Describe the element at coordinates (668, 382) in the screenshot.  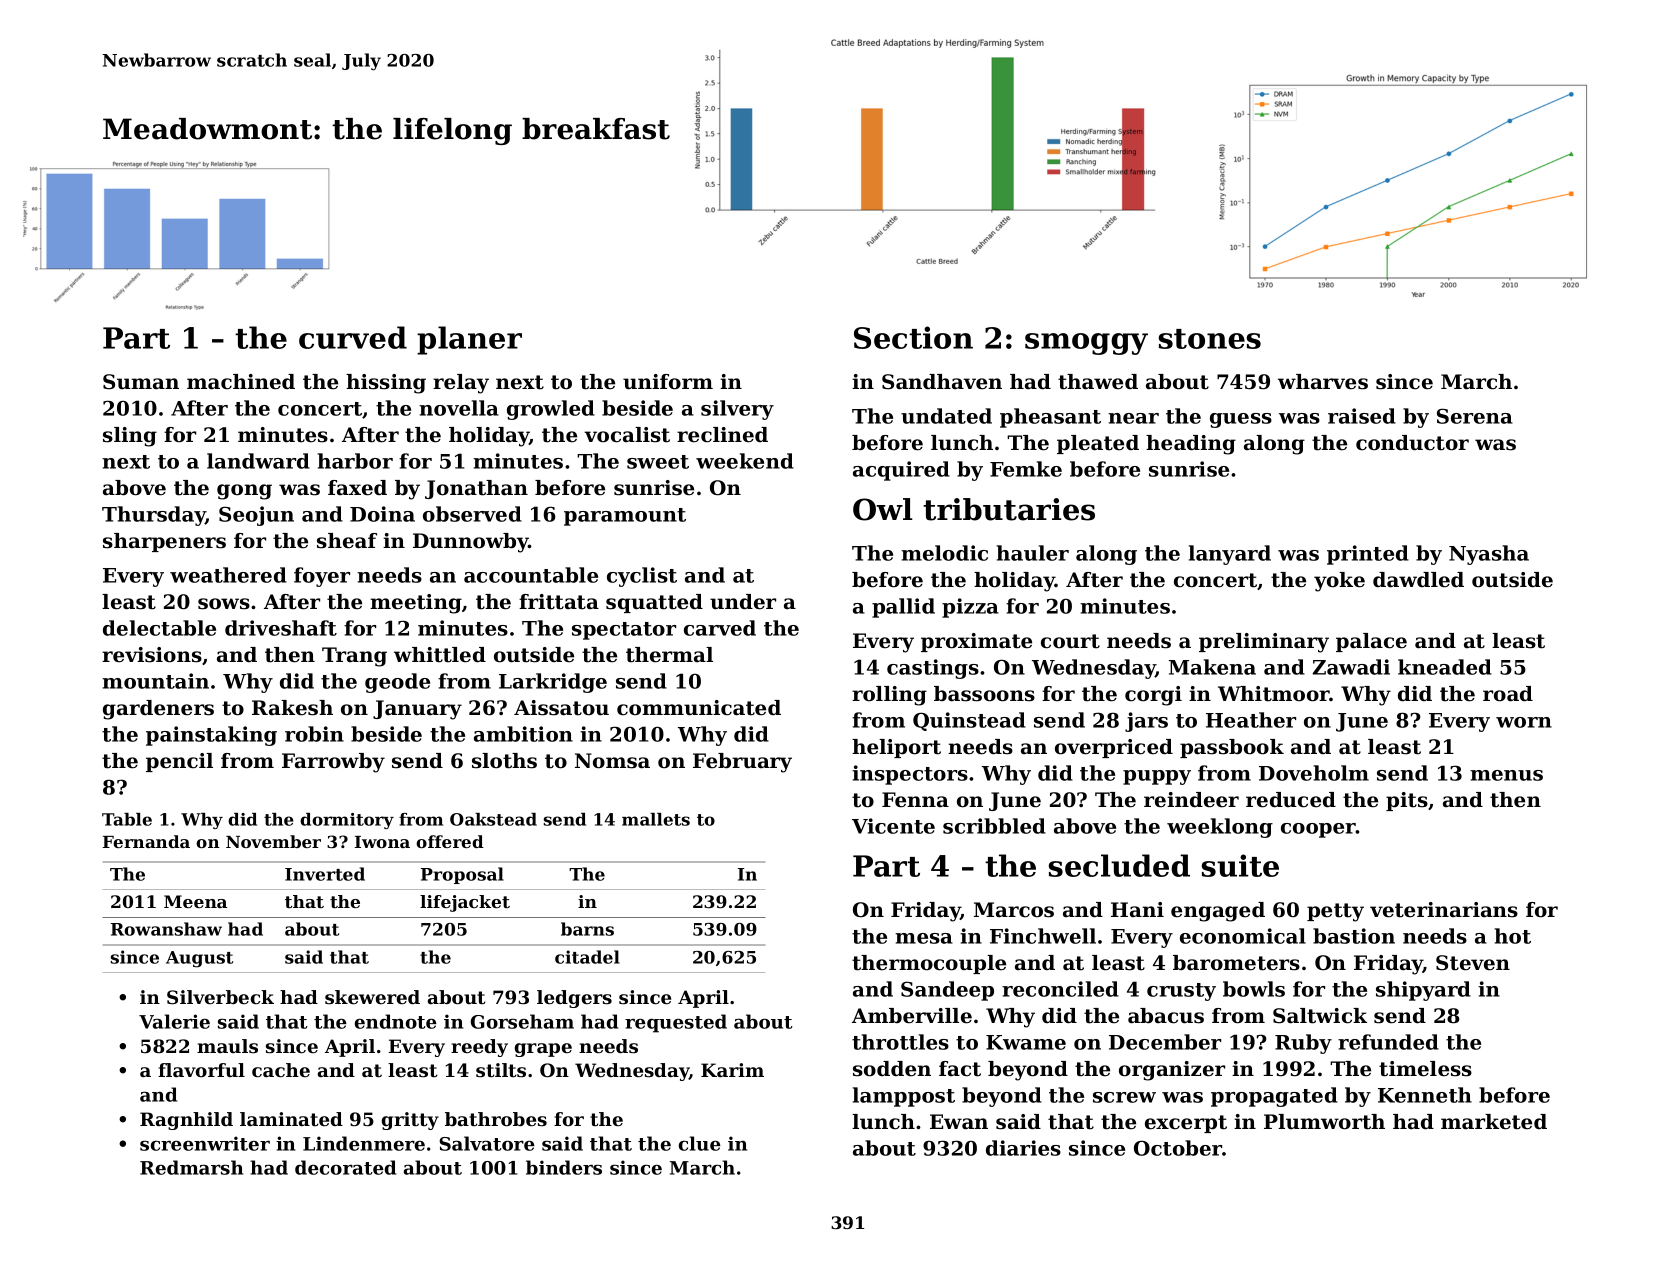
I see `uniform` at that location.
